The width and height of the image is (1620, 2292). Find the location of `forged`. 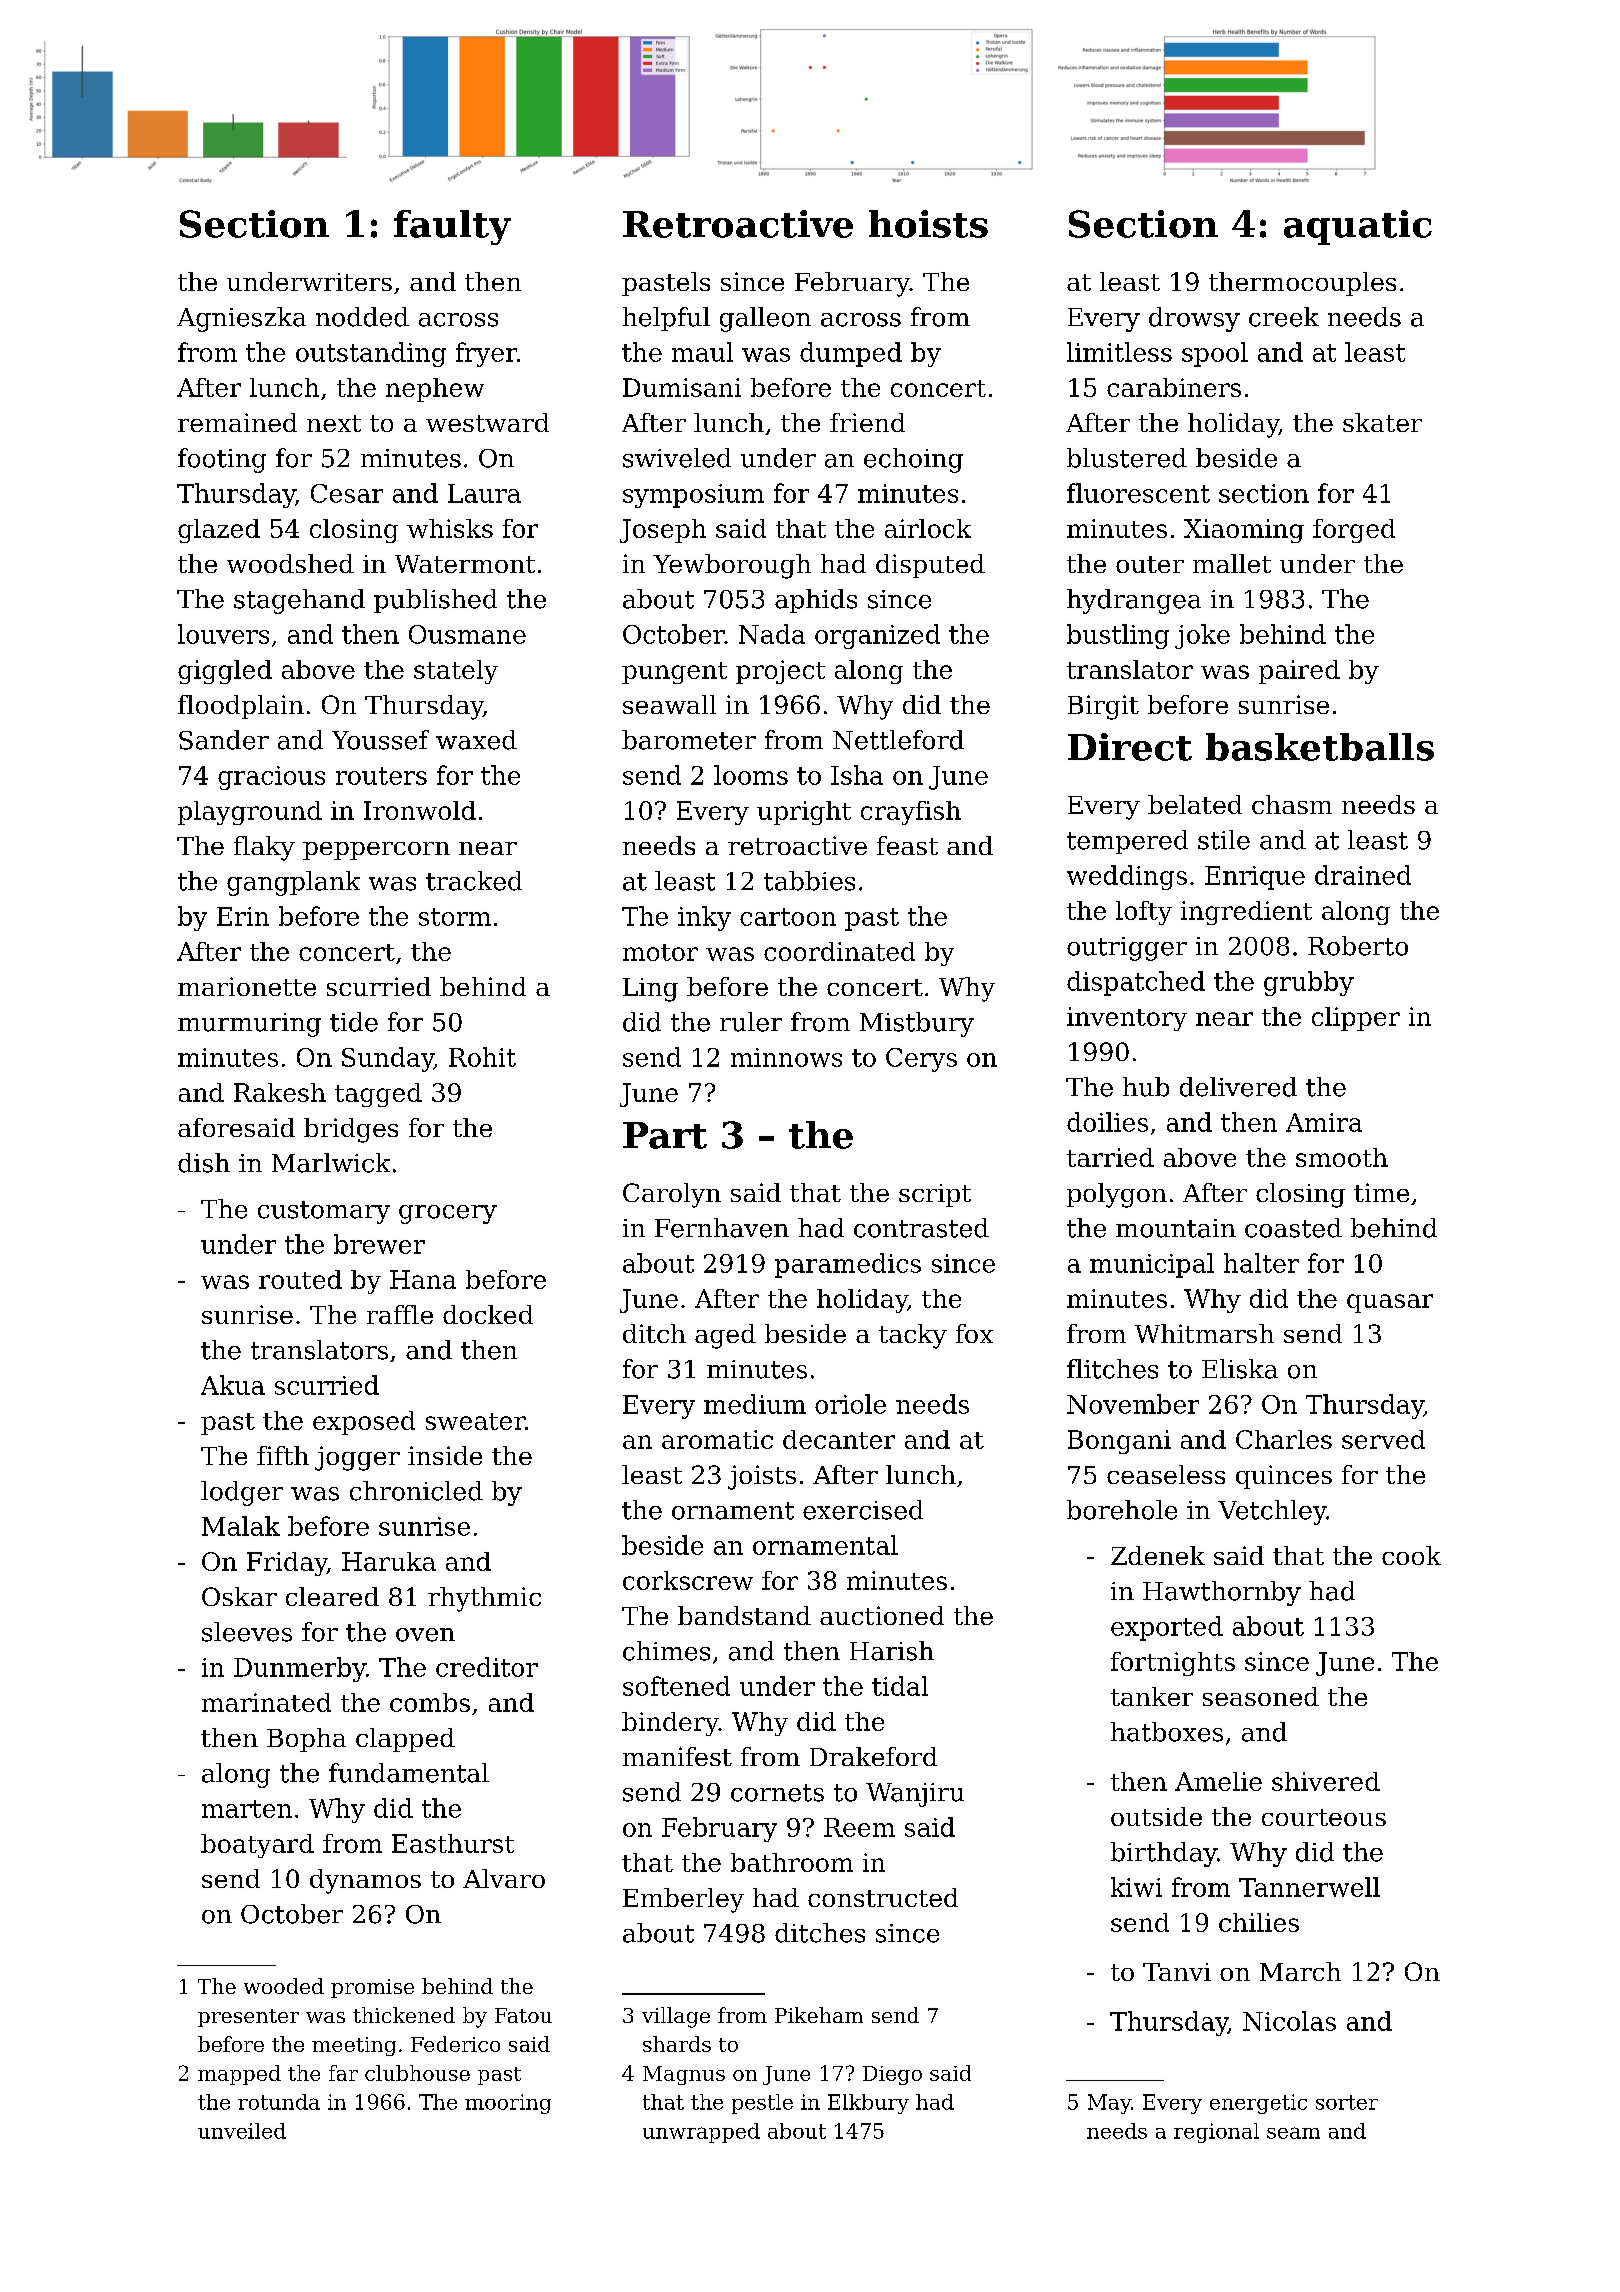

forged is located at coordinates (1354, 531).
